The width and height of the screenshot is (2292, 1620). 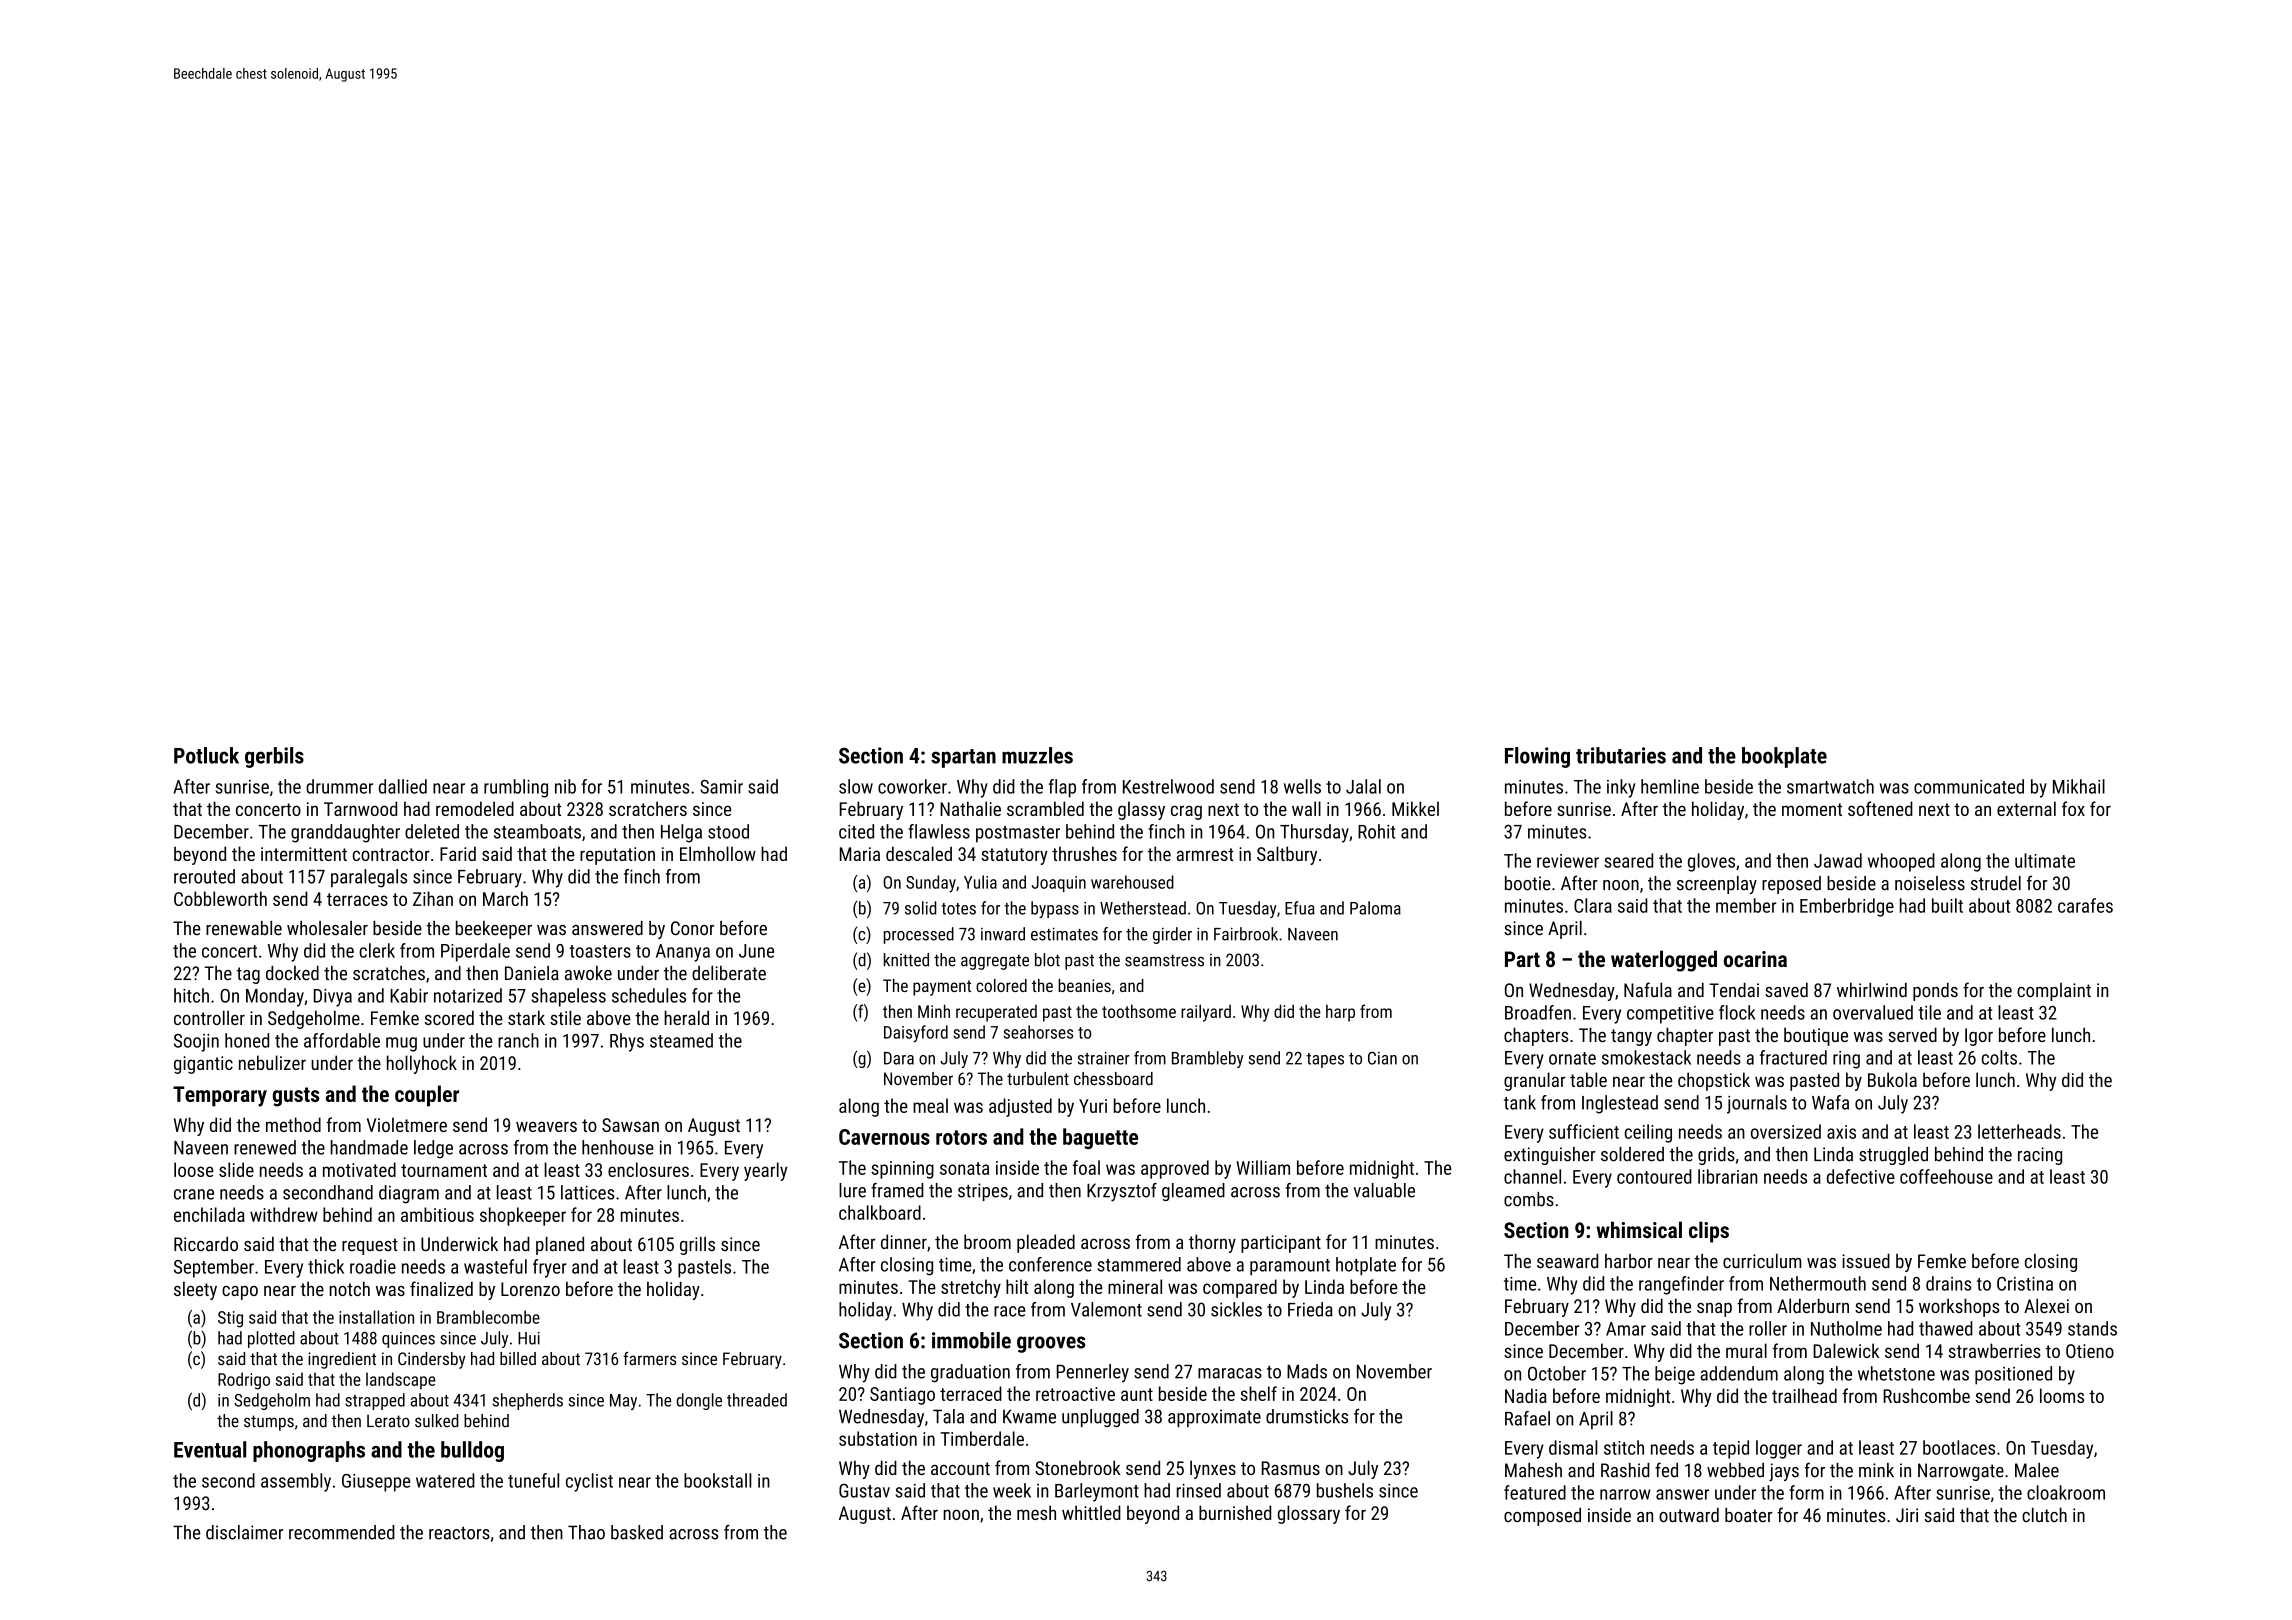 I want to click on tag, so click(x=248, y=975).
